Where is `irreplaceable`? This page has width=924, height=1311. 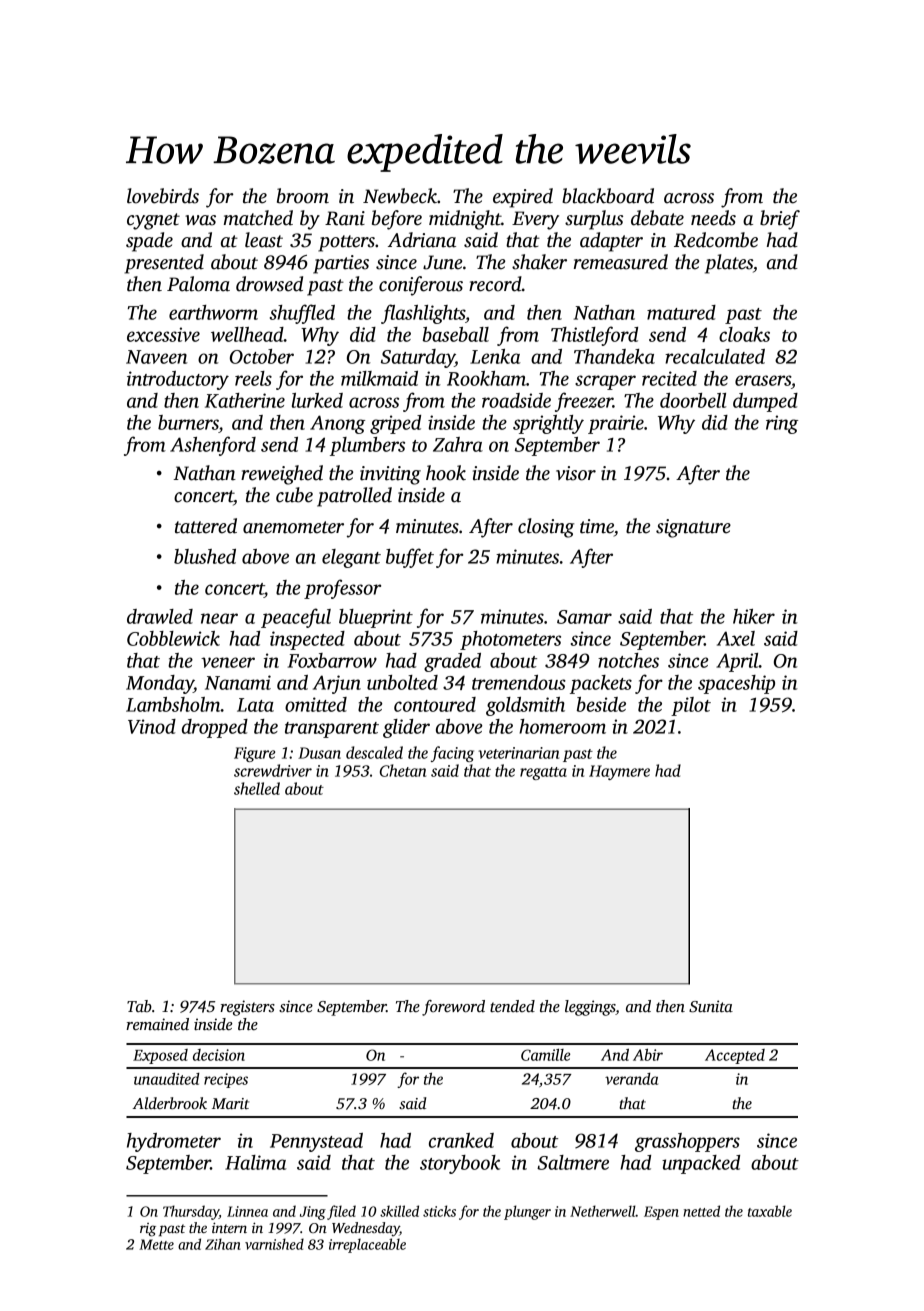
irreplaceable is located at coordinates (367, 1245).
